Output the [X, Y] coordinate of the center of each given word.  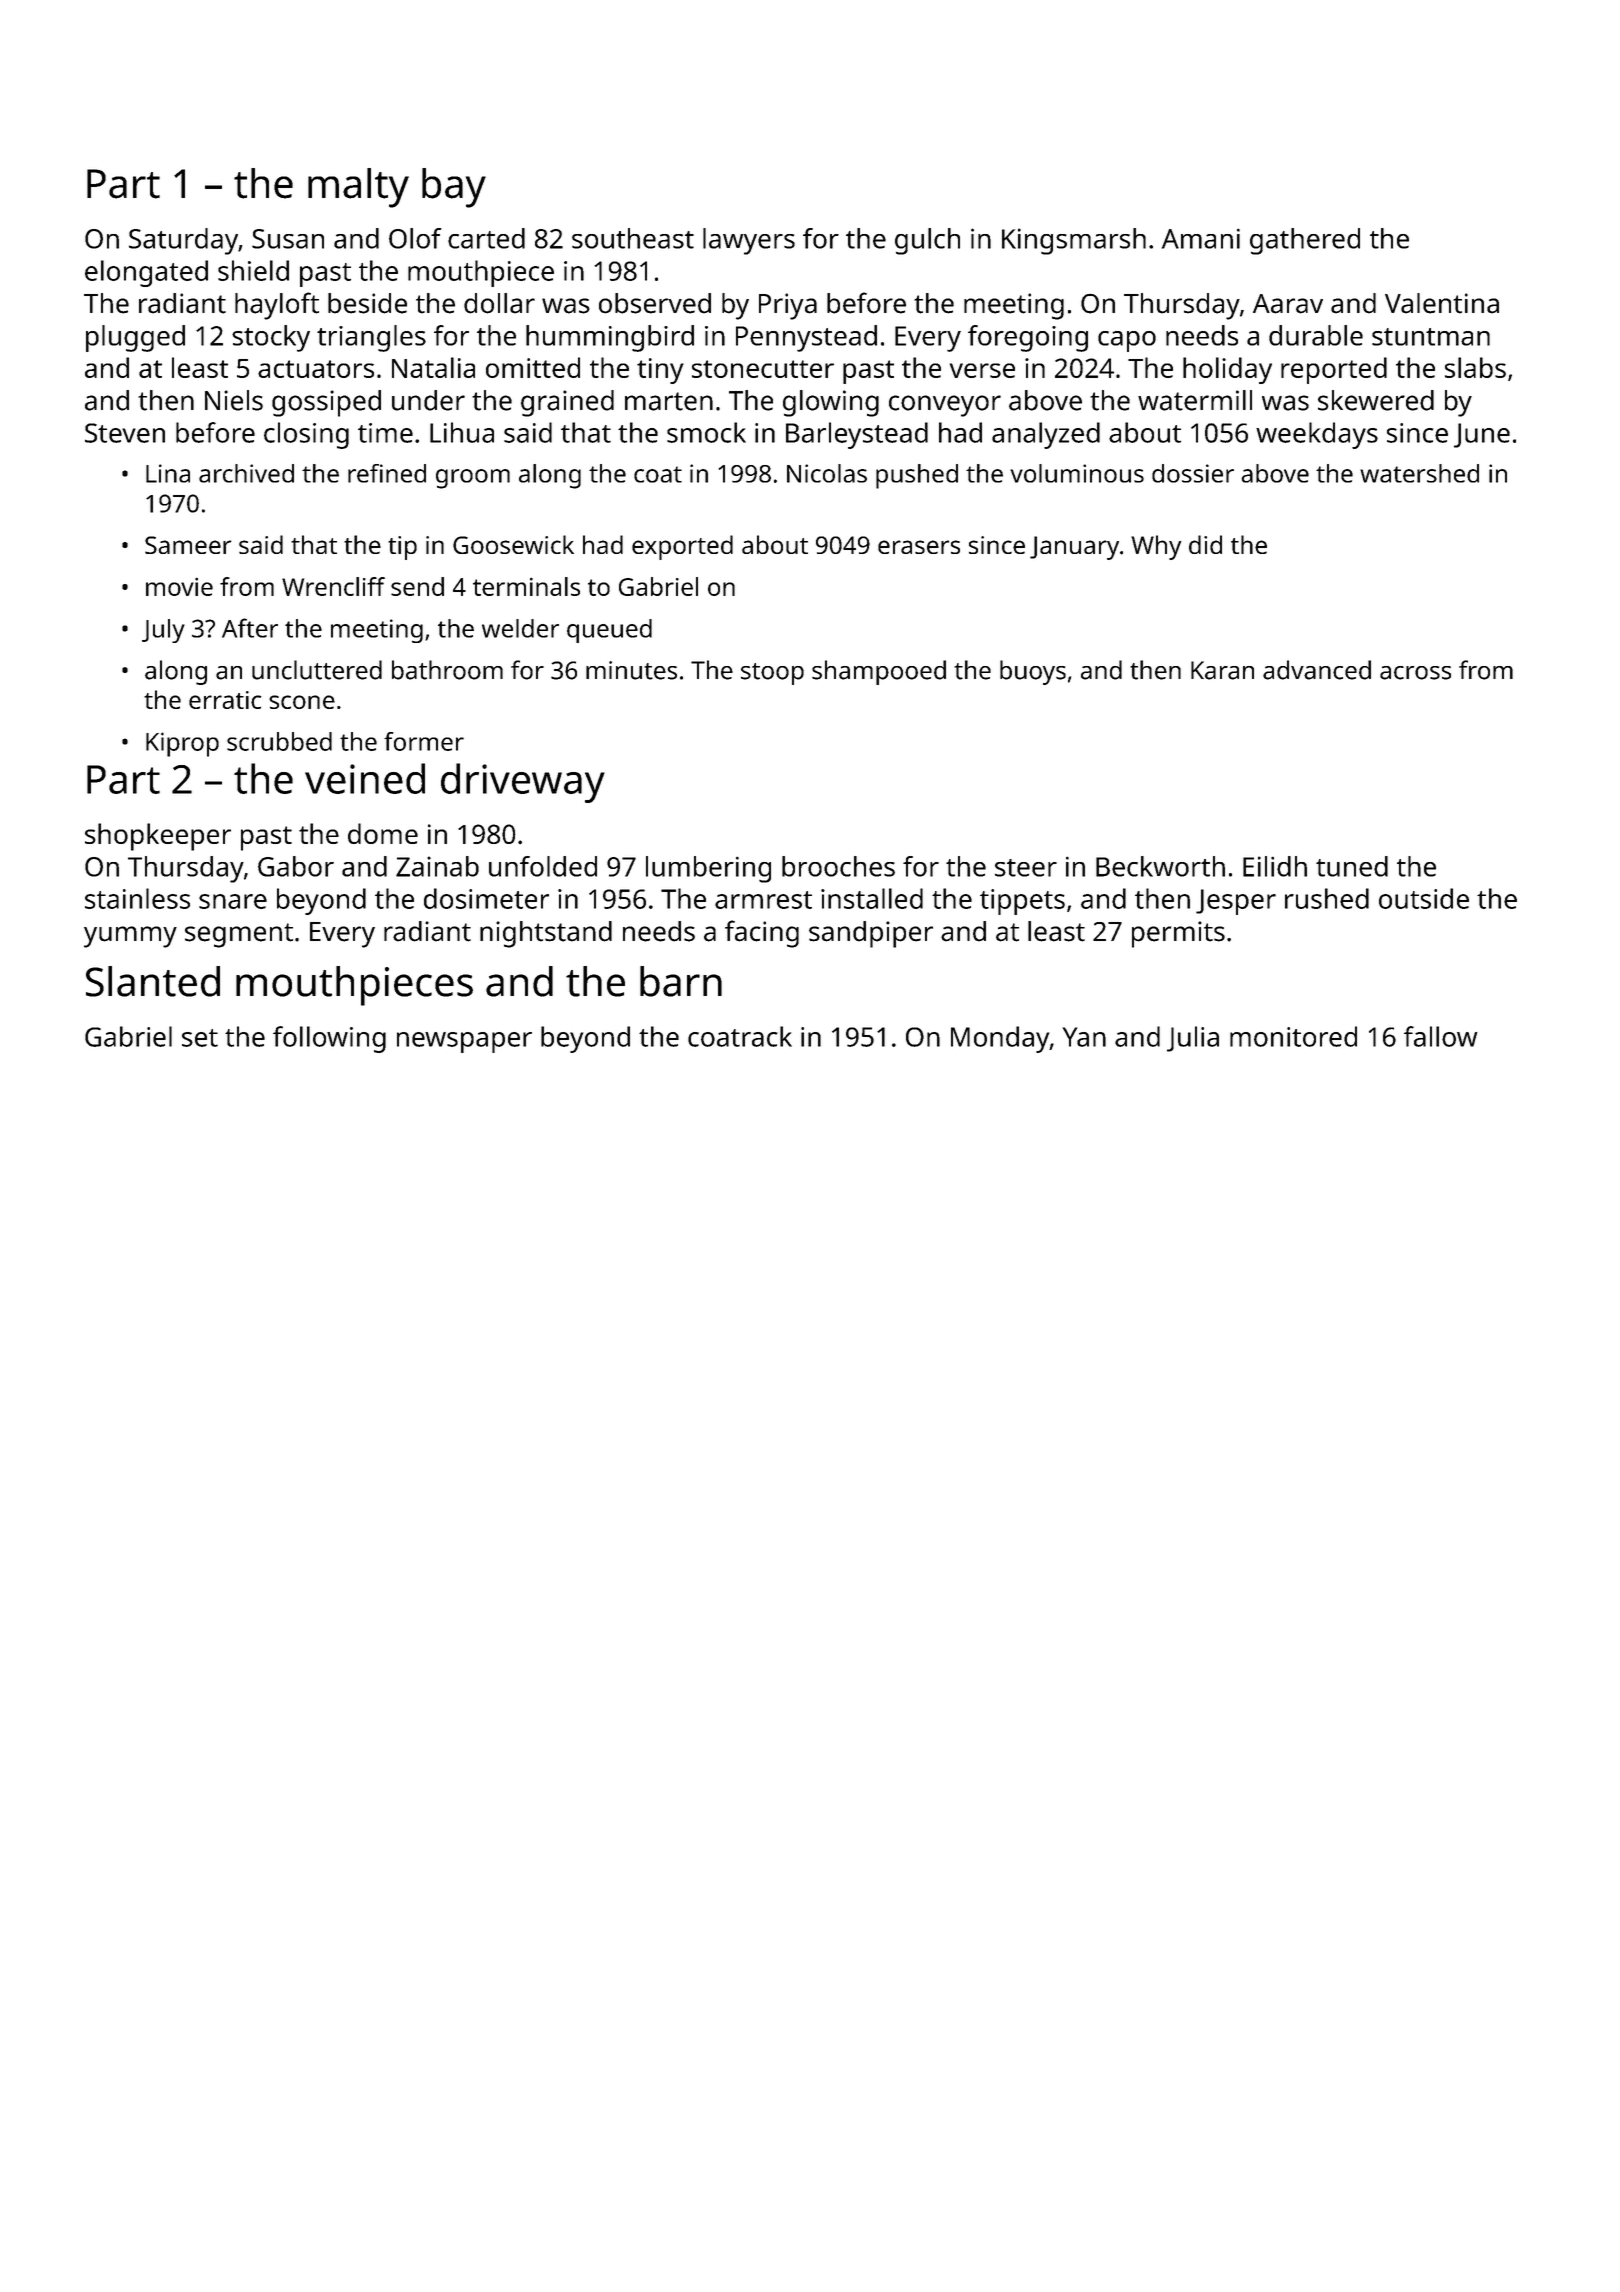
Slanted [153, 981]
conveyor [945, 406]
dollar [499, 303]
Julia [1193, 1039]
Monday [1000, 1039]
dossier [1193, 473]
